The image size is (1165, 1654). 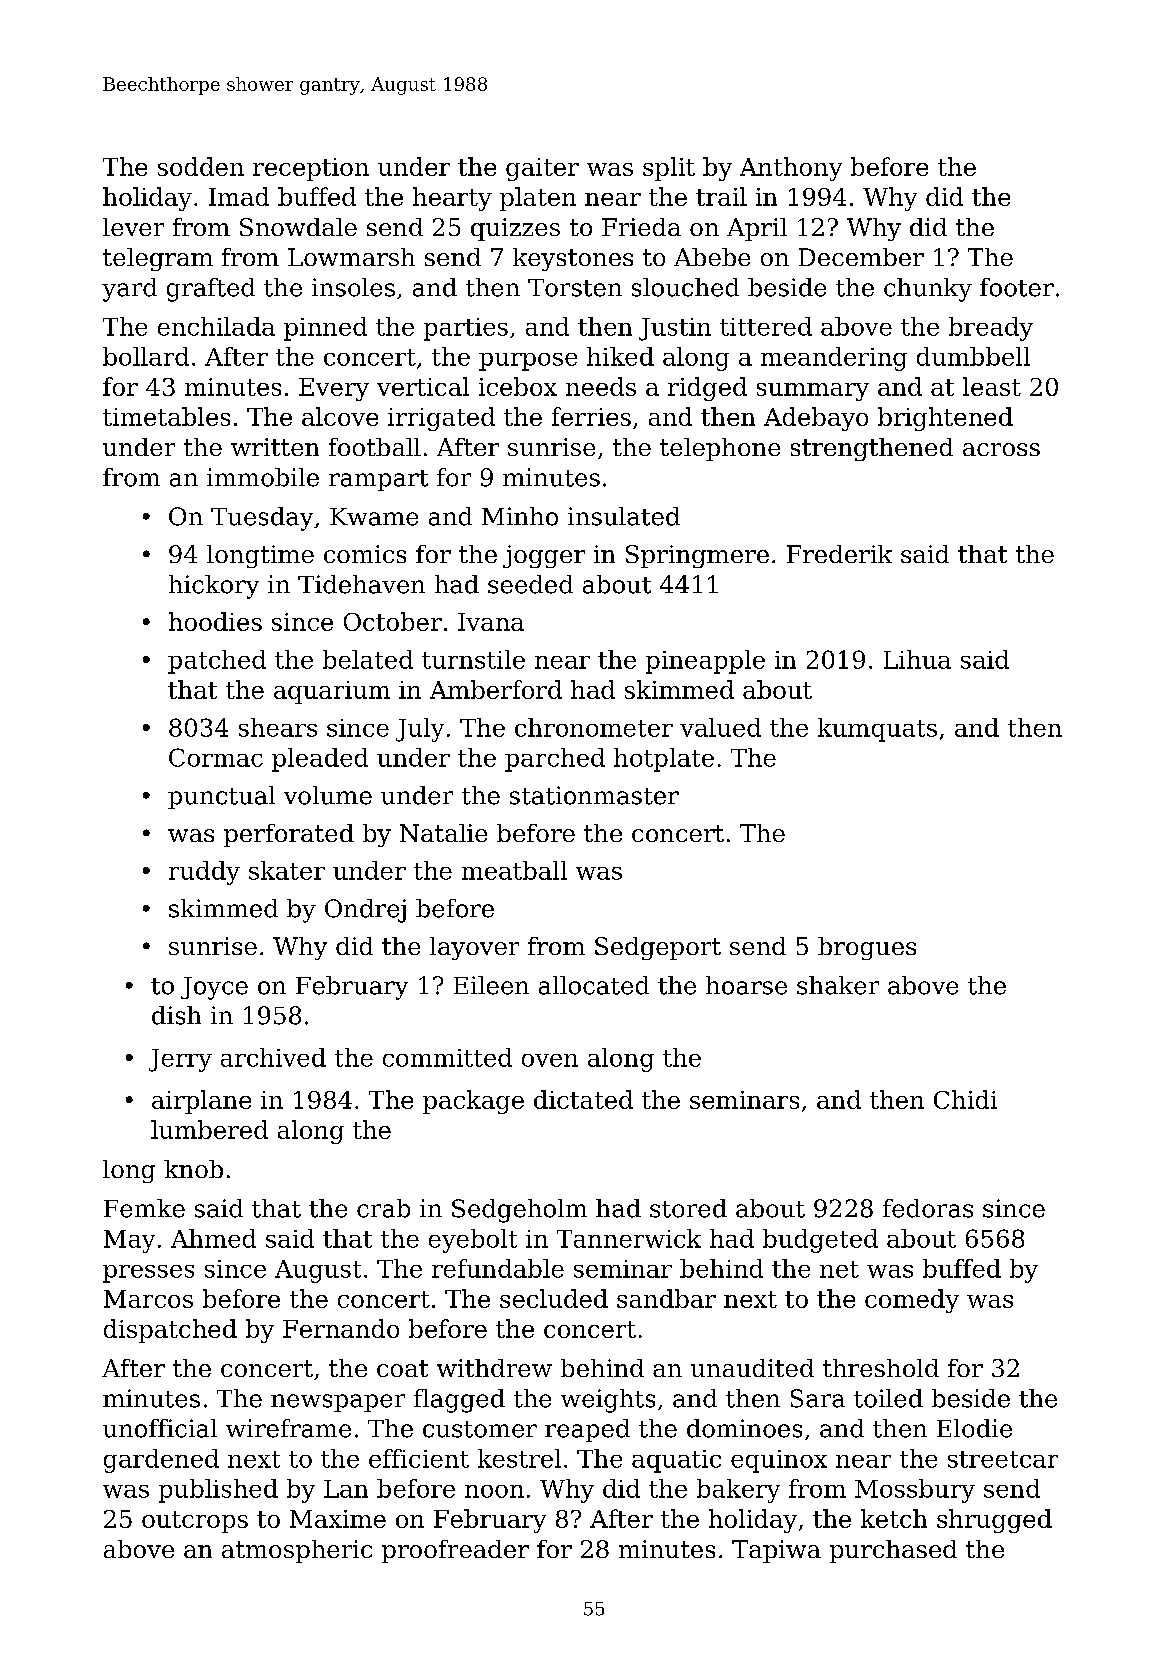 I want to click on Joyce, so click(x=214, y=988).
